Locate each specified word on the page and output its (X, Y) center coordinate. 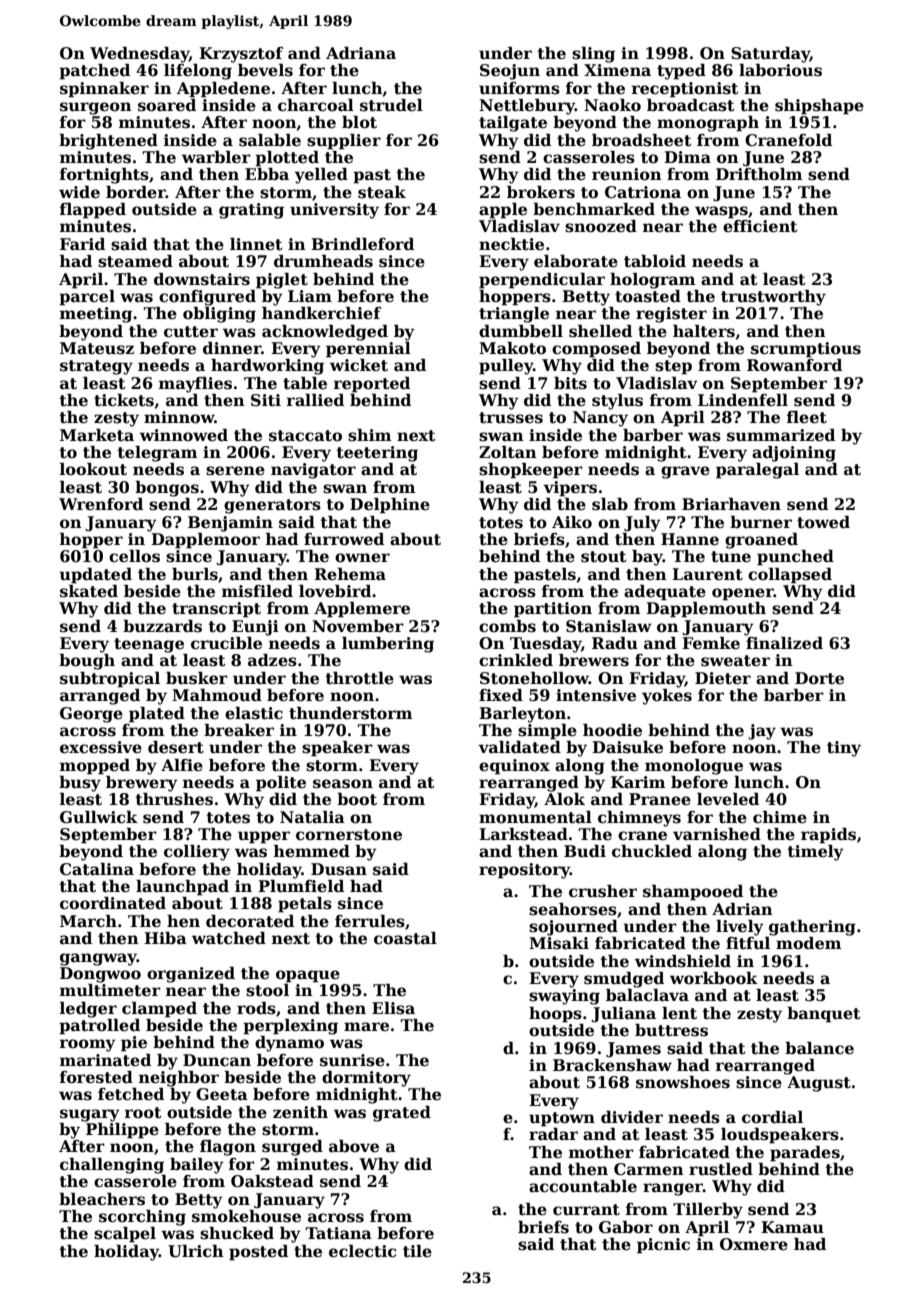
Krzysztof (241, 55)
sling (593, 55)
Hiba (165, 938)
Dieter (723, 678)
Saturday (770, 55)
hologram (652, 281)
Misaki (559, 943)
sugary (90, 1115)
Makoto (512, 348)
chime (780, 817)
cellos (134, 556)
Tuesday (545, 645)
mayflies (195, 385)
